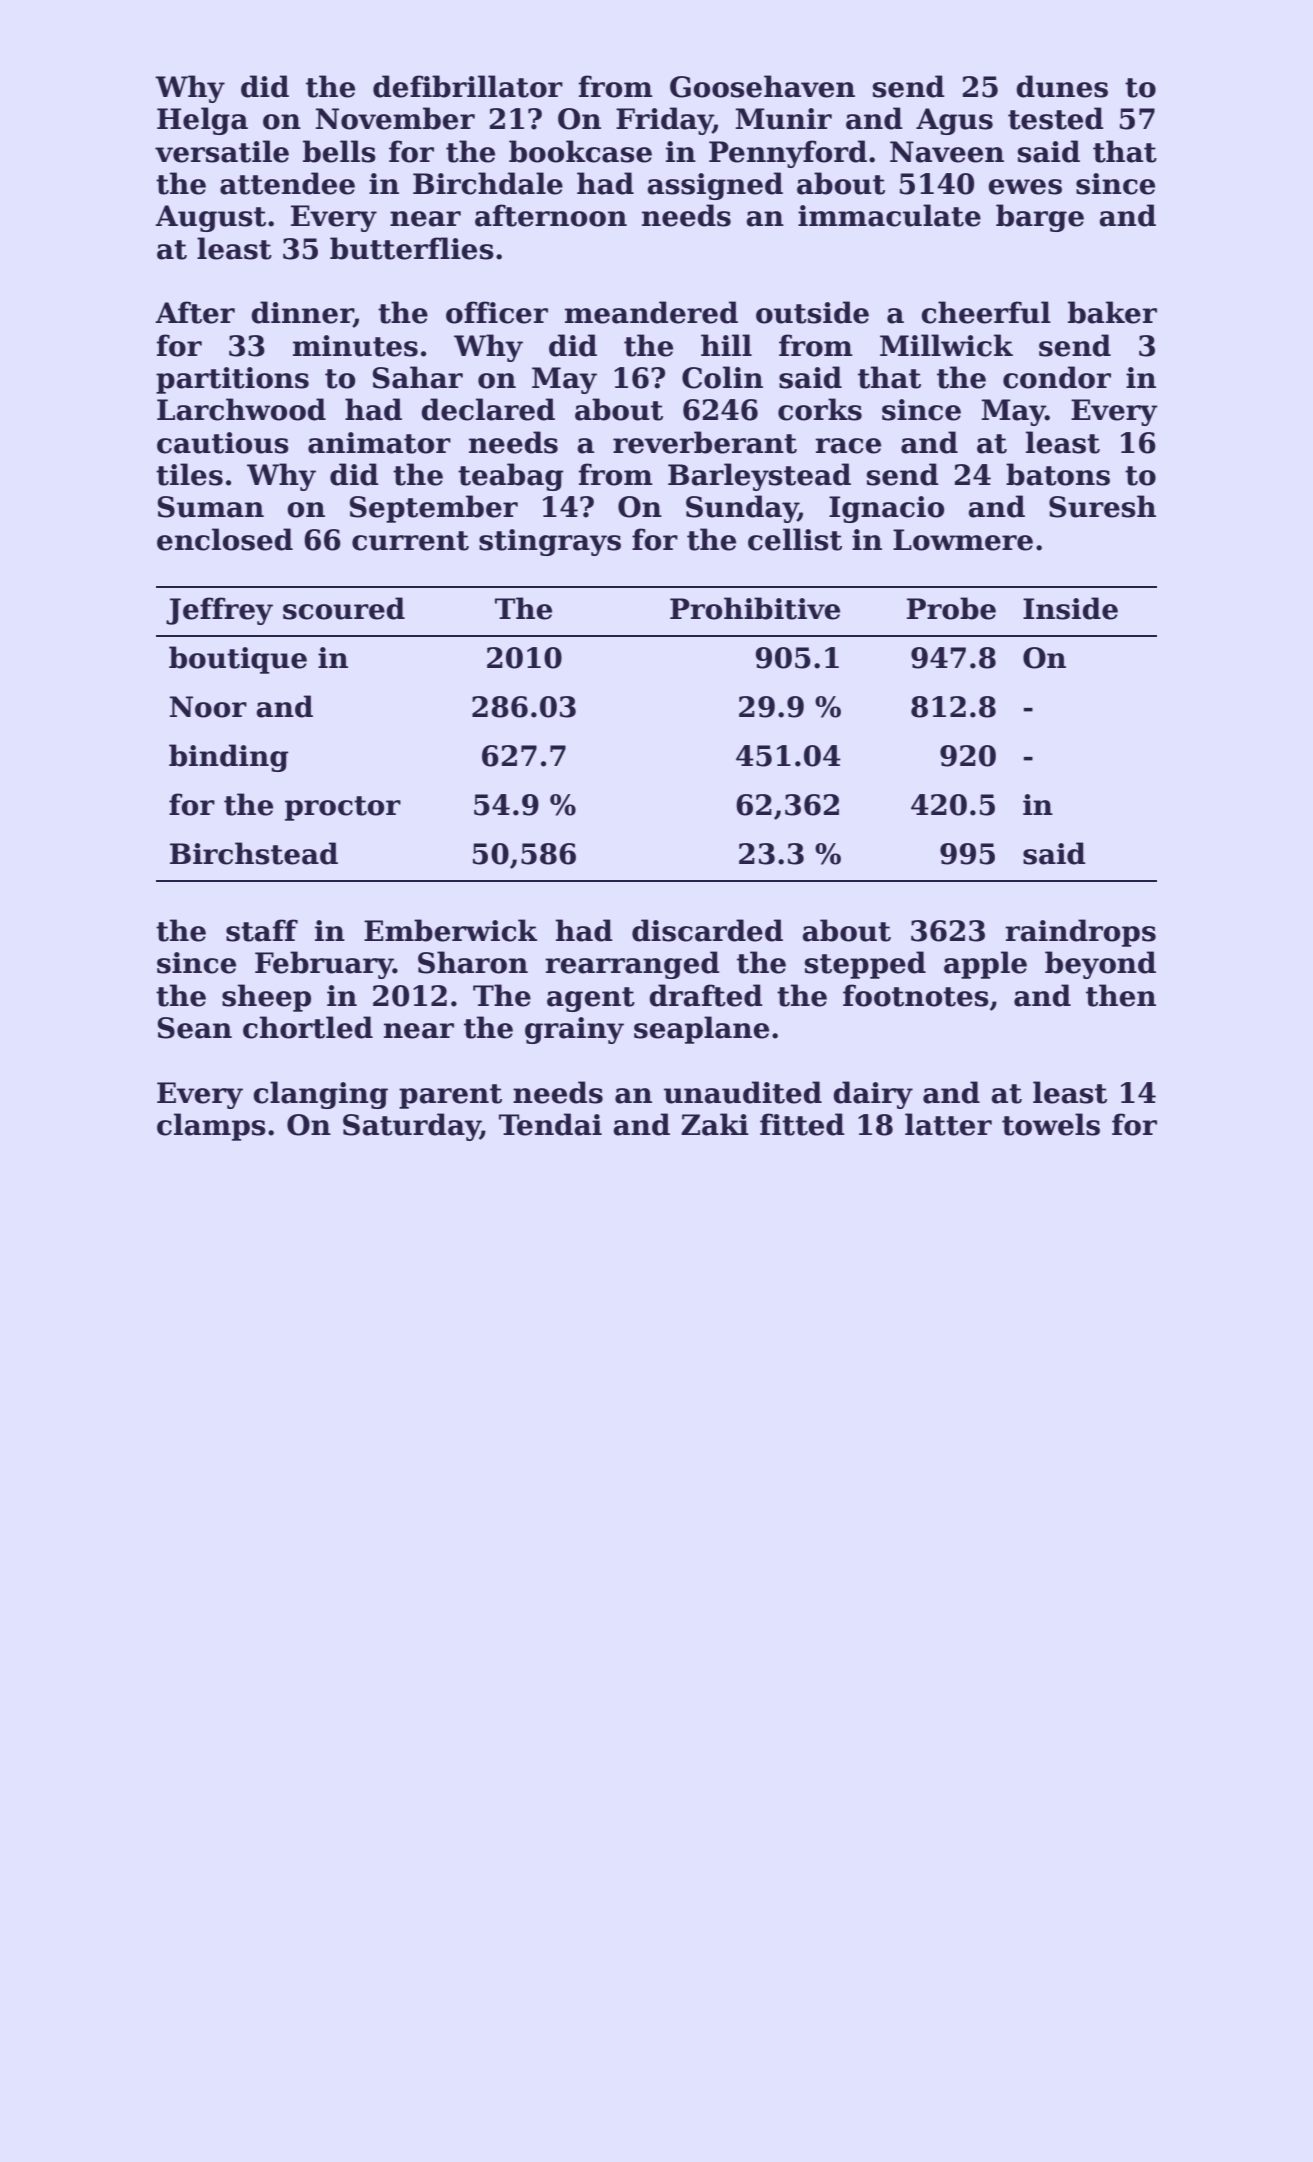 Image resolution: width=1313 pixels, height=2162 pixels. Describe the element at coordinates (762, 86) in the screenshot. I see `Goosehaven` at that location.
